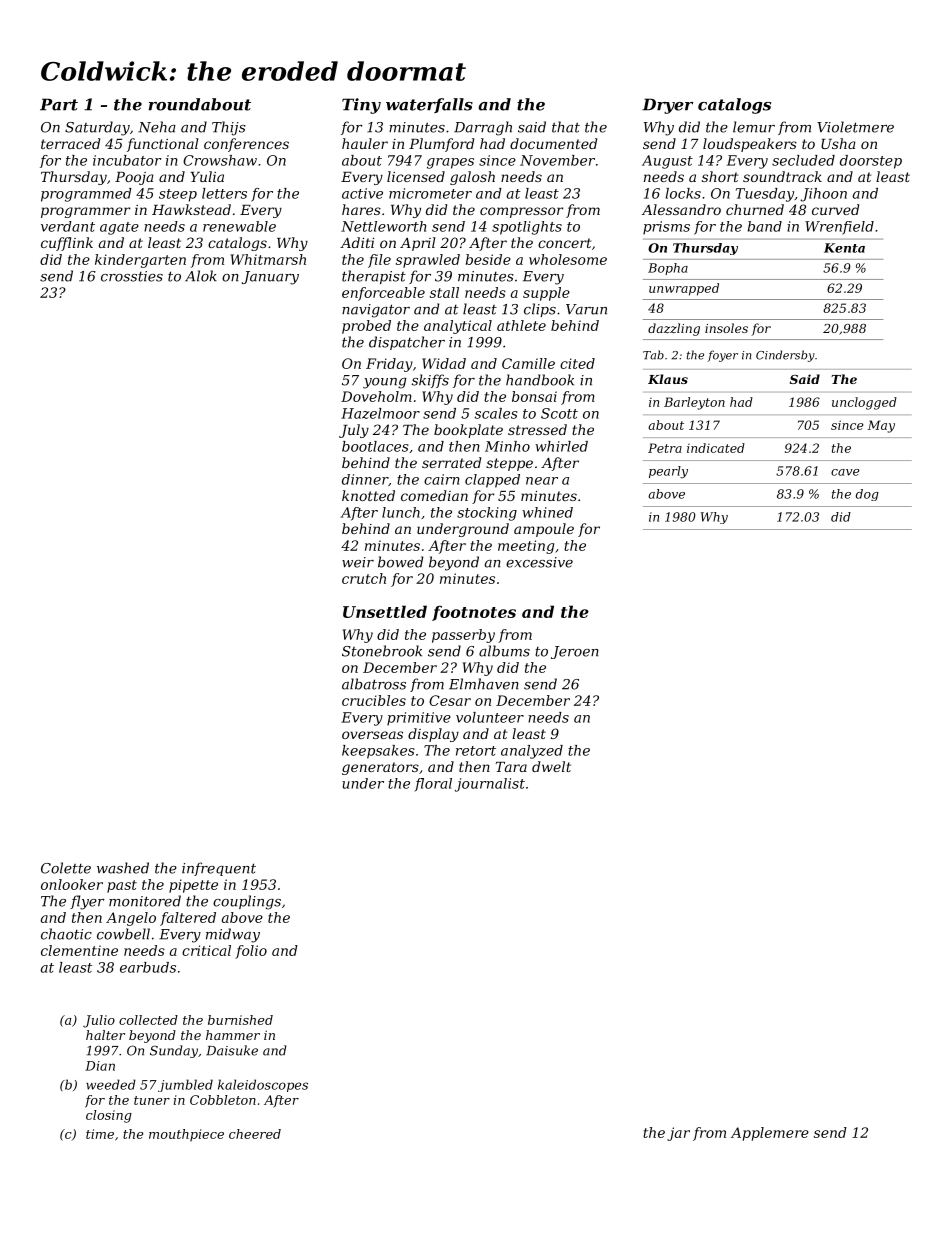  What do you see at coordinates (855, 127) in the document?
I see `Violetmere` at bounding box center [855, 127].
